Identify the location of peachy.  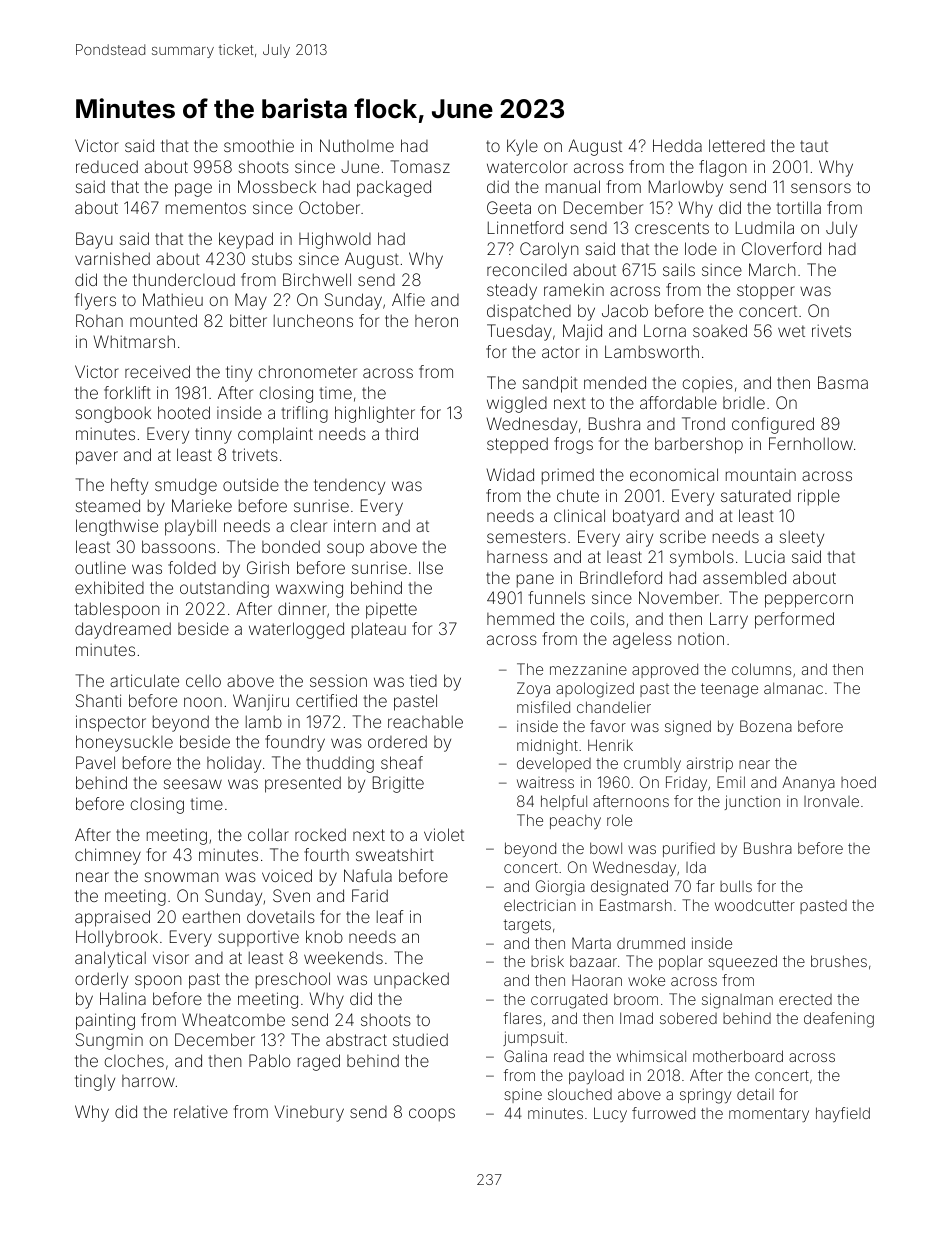
(575, 821).
